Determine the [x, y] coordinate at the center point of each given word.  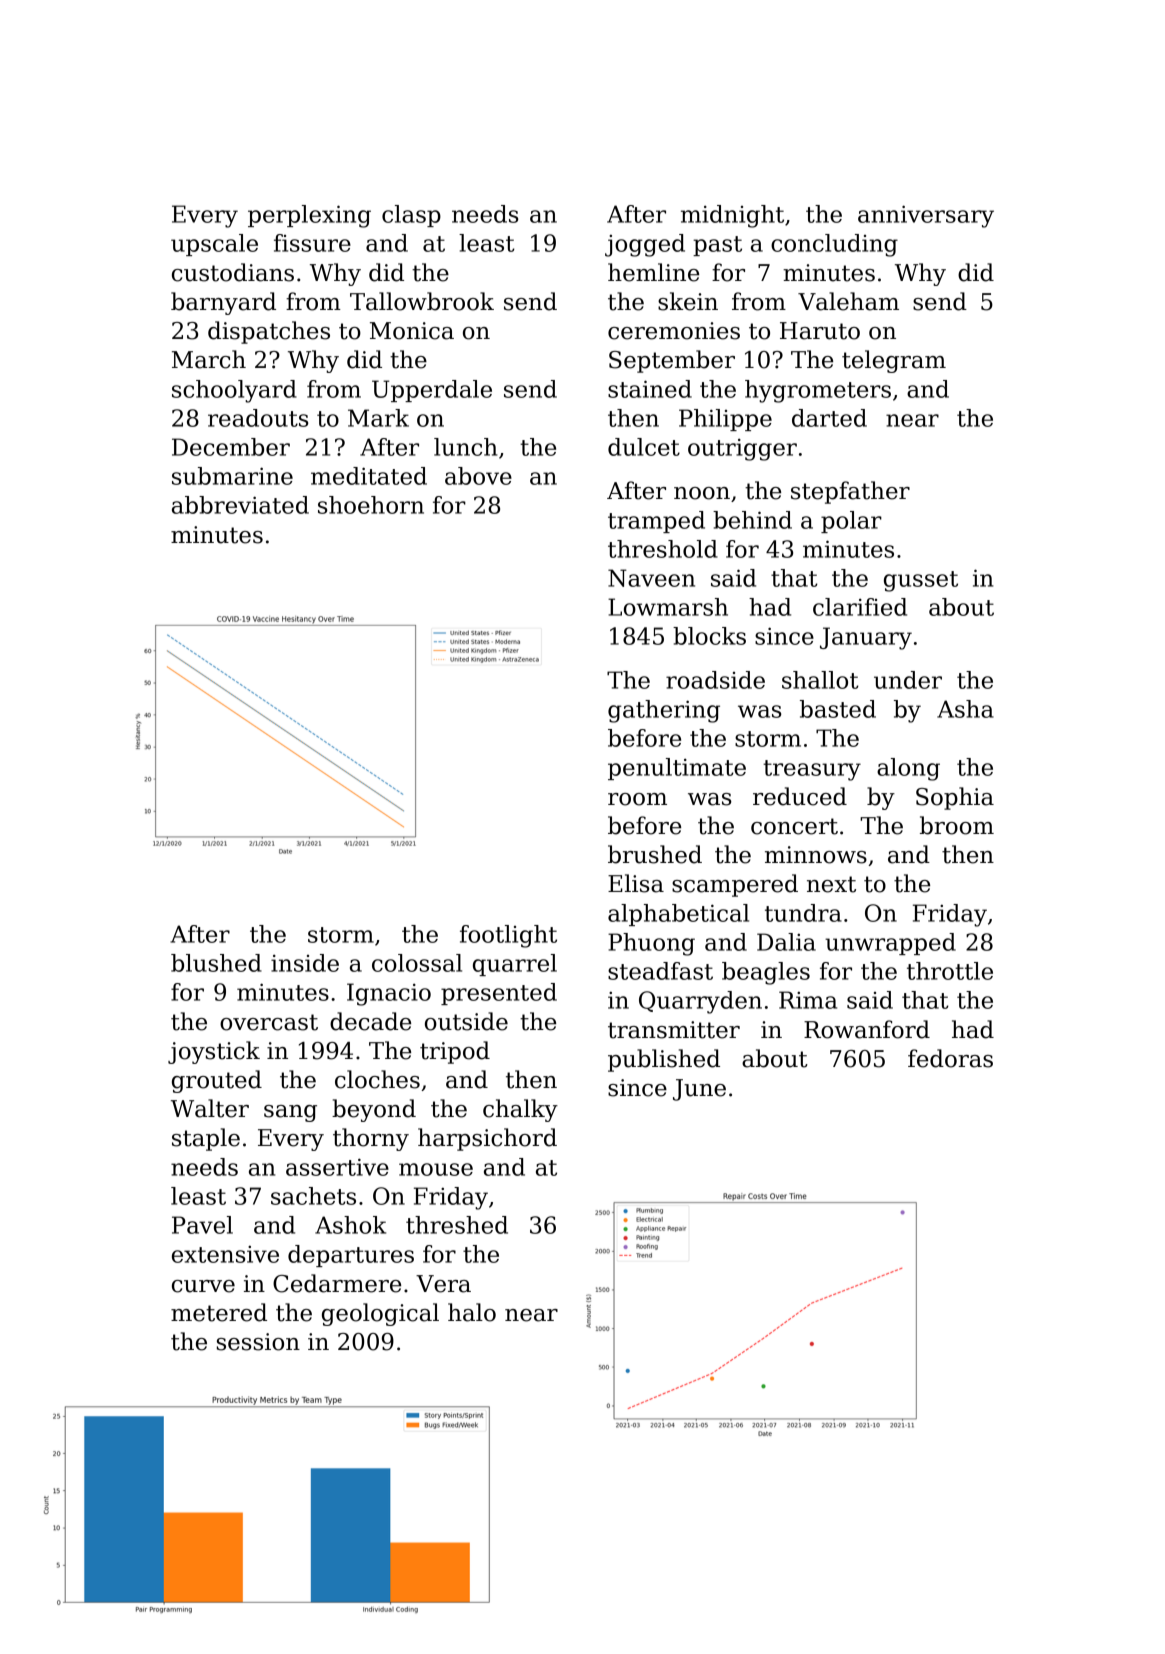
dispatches [269, 332]
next [831, 884]
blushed [216, 963]
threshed [457, 1225]
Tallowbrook [422, 301]
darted [829, 418]
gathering [664, 711]
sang [290, 1113]
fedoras [950, 1058]
